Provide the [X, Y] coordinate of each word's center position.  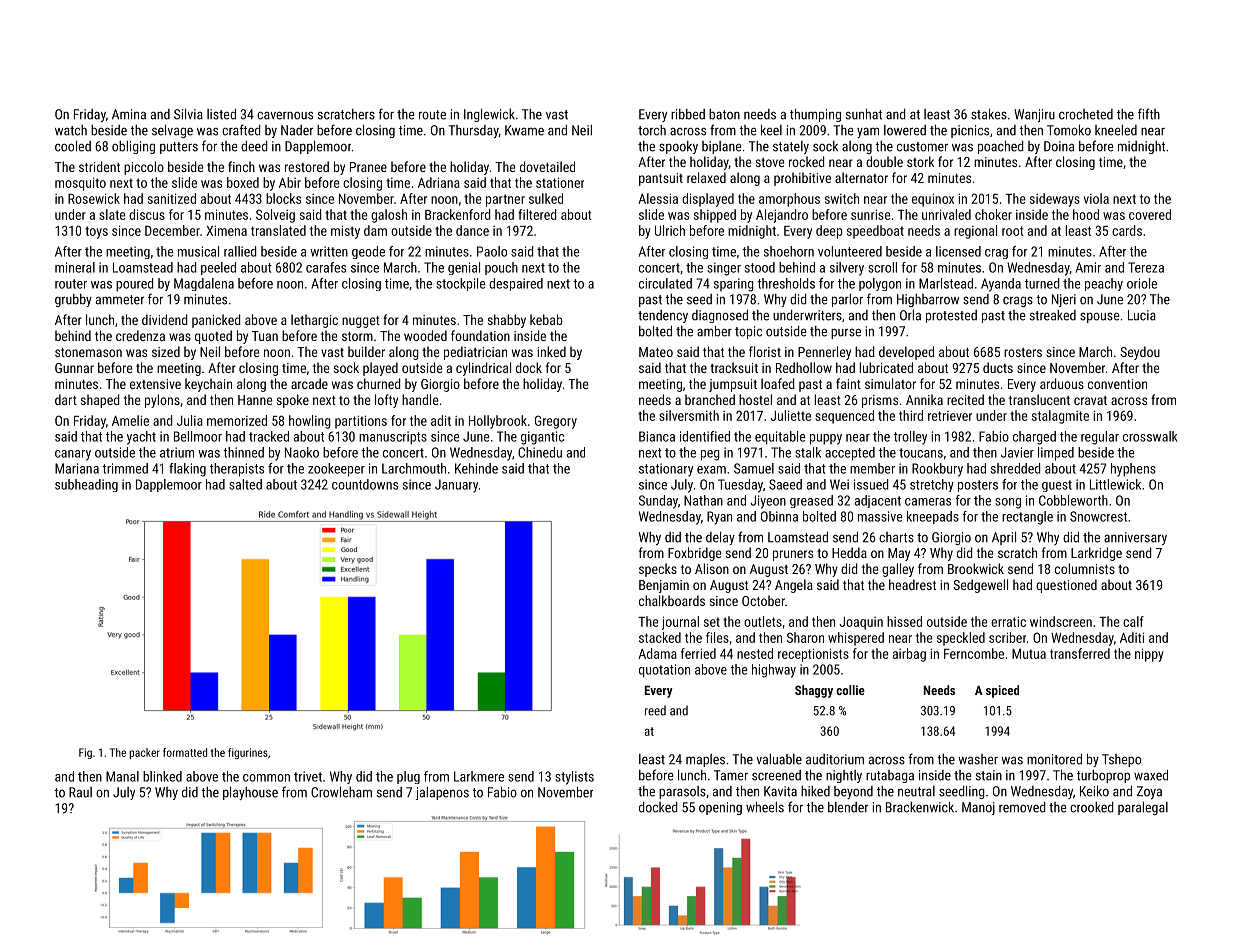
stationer [560, 182]
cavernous [285, 115]
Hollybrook [498, 422]
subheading [86, 485]
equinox [933, 200]
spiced [1002, 691]
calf [1133, 621]
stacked [660, 637]
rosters [1023, 352]
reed [655, 710]
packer [144, 753]
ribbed [688, 114]
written [329, 251]
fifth [1149, 114]
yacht [141, 438]
